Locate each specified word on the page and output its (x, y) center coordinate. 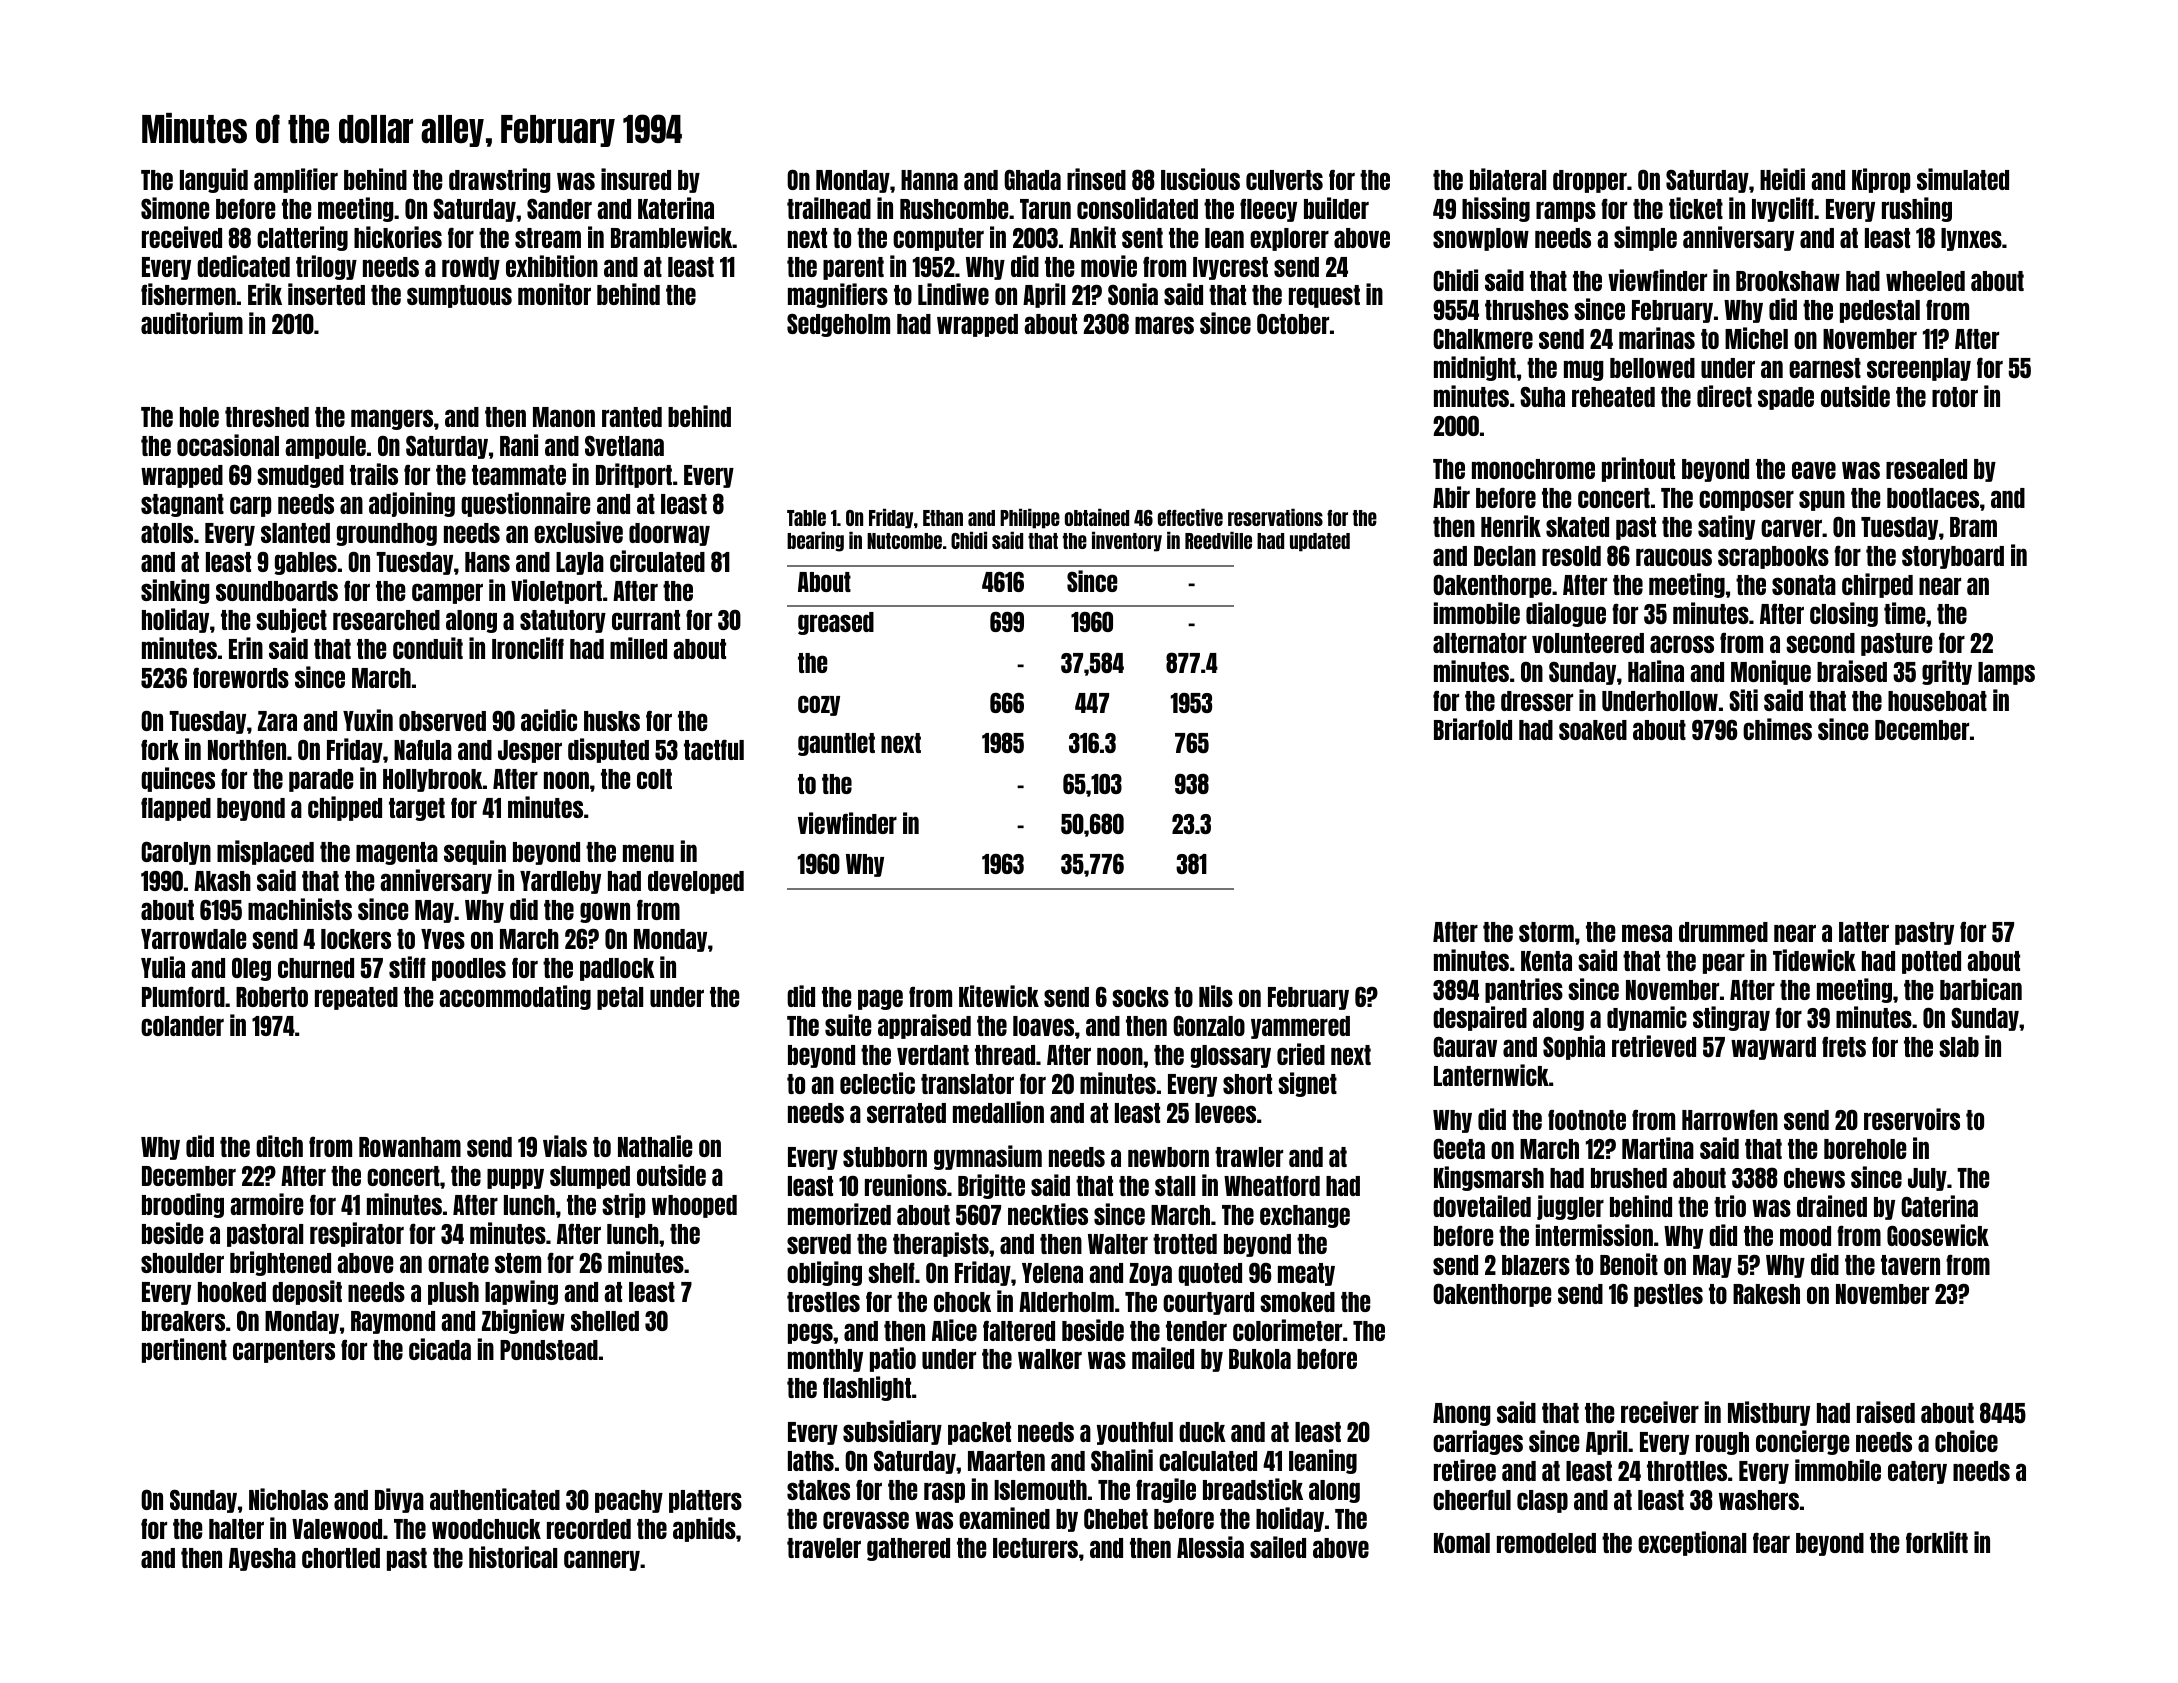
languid (214, 180)
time (1904, 613)
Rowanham (410, 1147)
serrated (906, 1113)
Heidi (1782, 179)
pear (1724, 963)
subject (291, 620)
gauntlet (836, 744)
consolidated (1137, 208)
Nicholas (288, 1499)
